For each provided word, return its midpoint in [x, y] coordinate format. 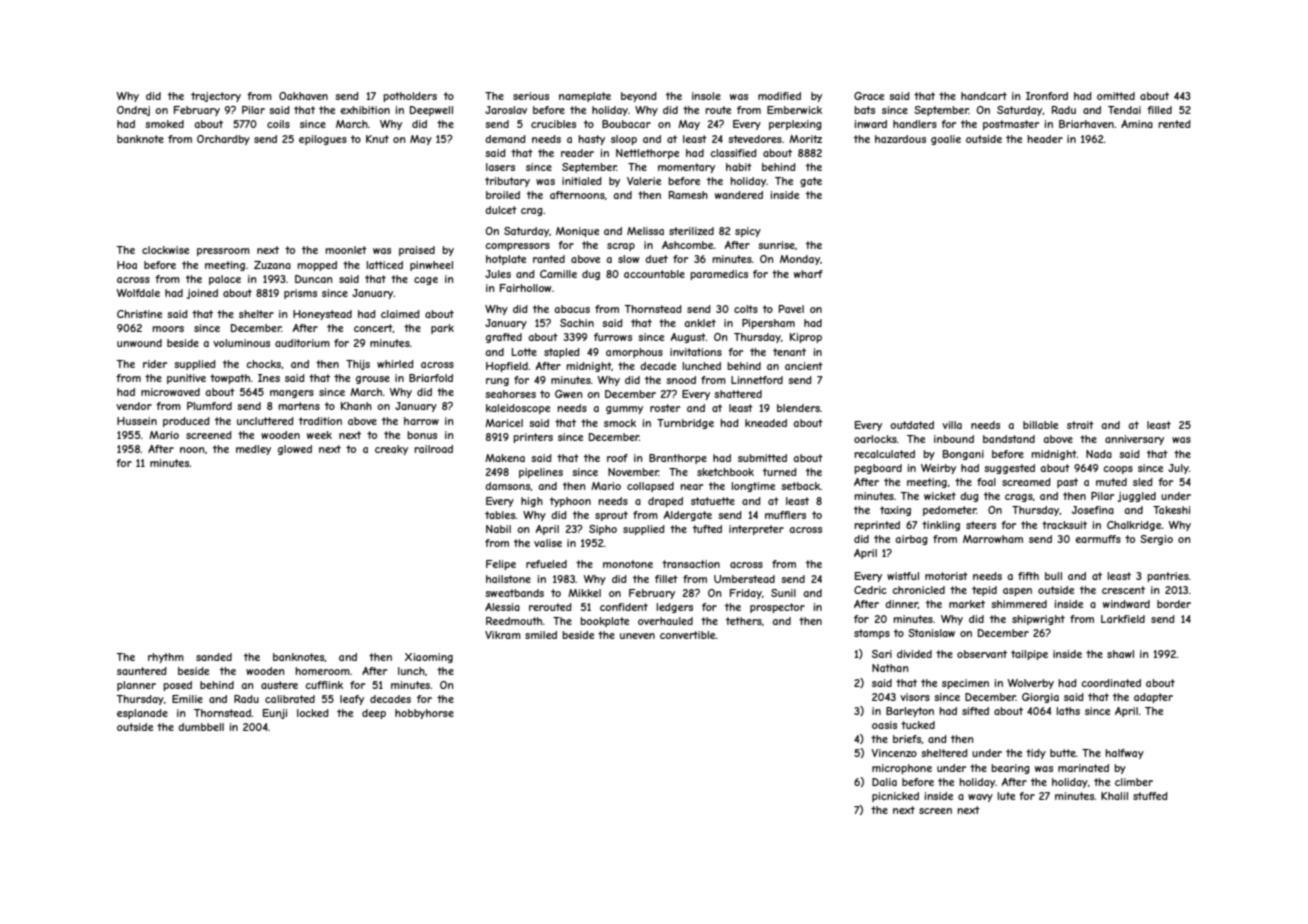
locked [313, 713]
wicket [940, 496]
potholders [410, 97]
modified [779, 96]
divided [914, 654]
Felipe [501, 565]
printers [533, 438]
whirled [395, 364]
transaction [691, 564]
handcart [984, 96]
